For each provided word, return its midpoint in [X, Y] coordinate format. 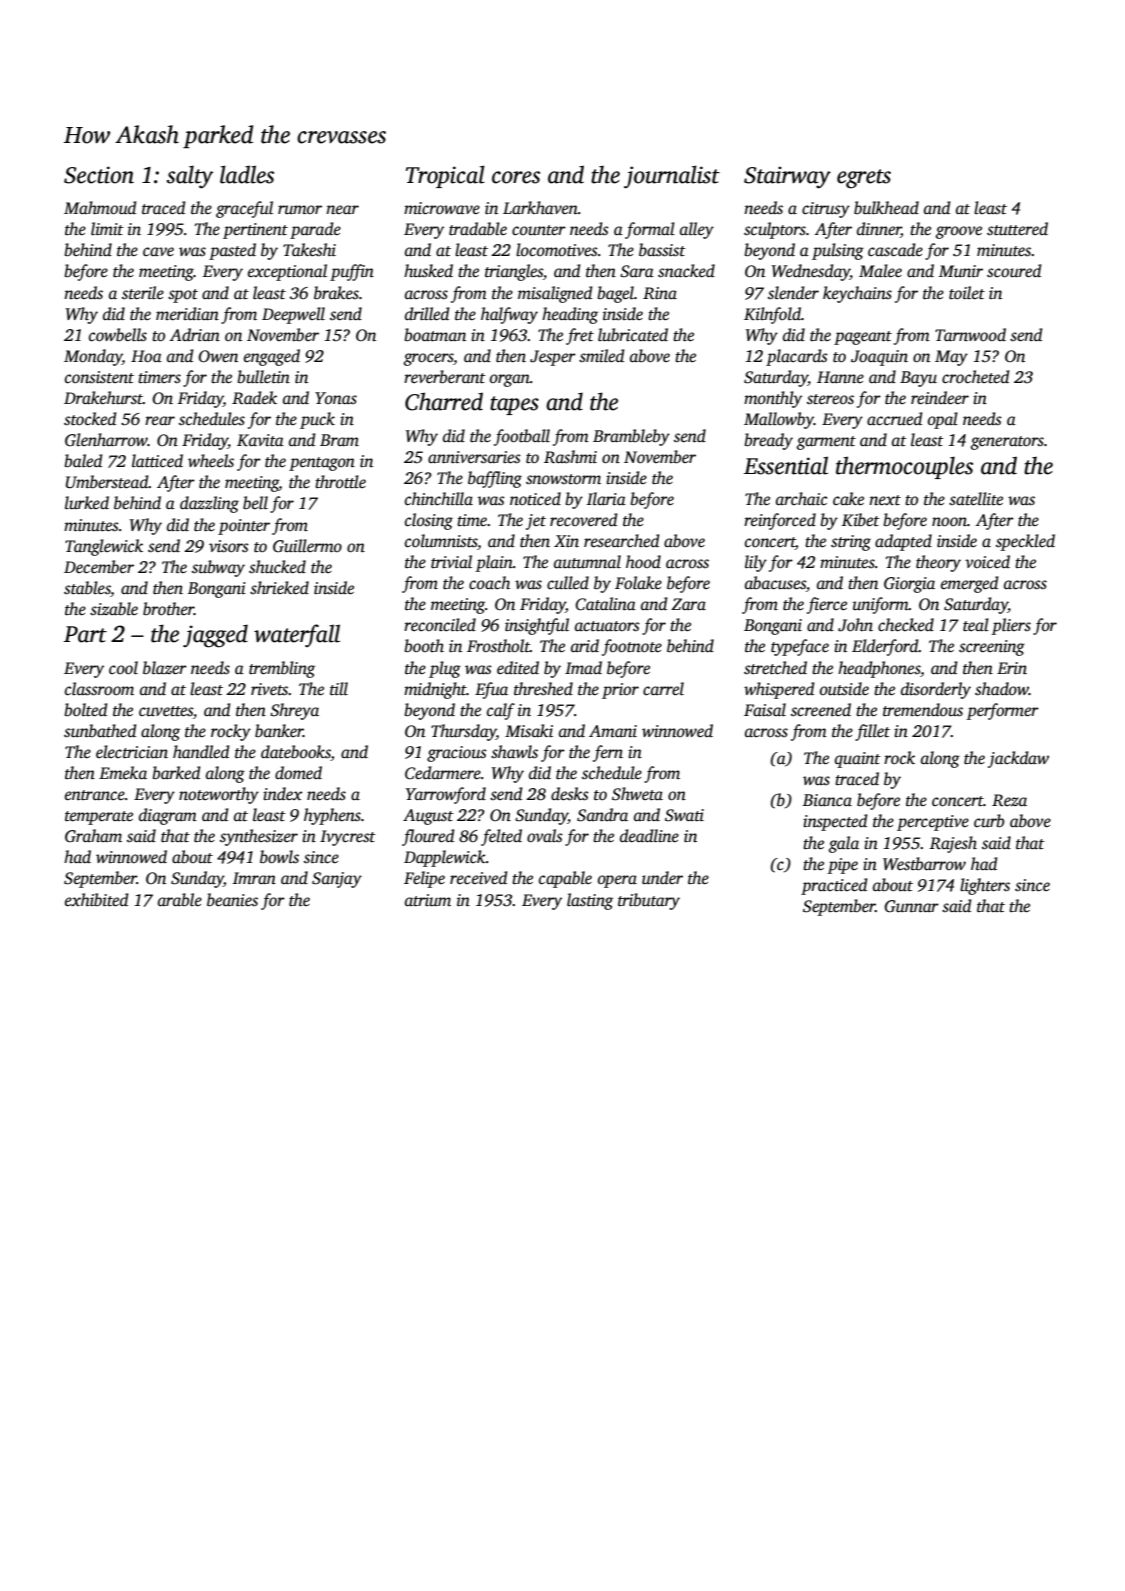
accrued [894, 419]
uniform [881, 605]
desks [570, 794]
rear [160, 421]
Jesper [553, 358]
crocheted [975, 377]
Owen [218, 356]
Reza [1009, 800]
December [99, 567]
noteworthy [219, 795]
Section [99, 175]
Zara [688, 604]
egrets [864, 179]
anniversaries [474, 457]
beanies [232, 900]
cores [516, 177]
